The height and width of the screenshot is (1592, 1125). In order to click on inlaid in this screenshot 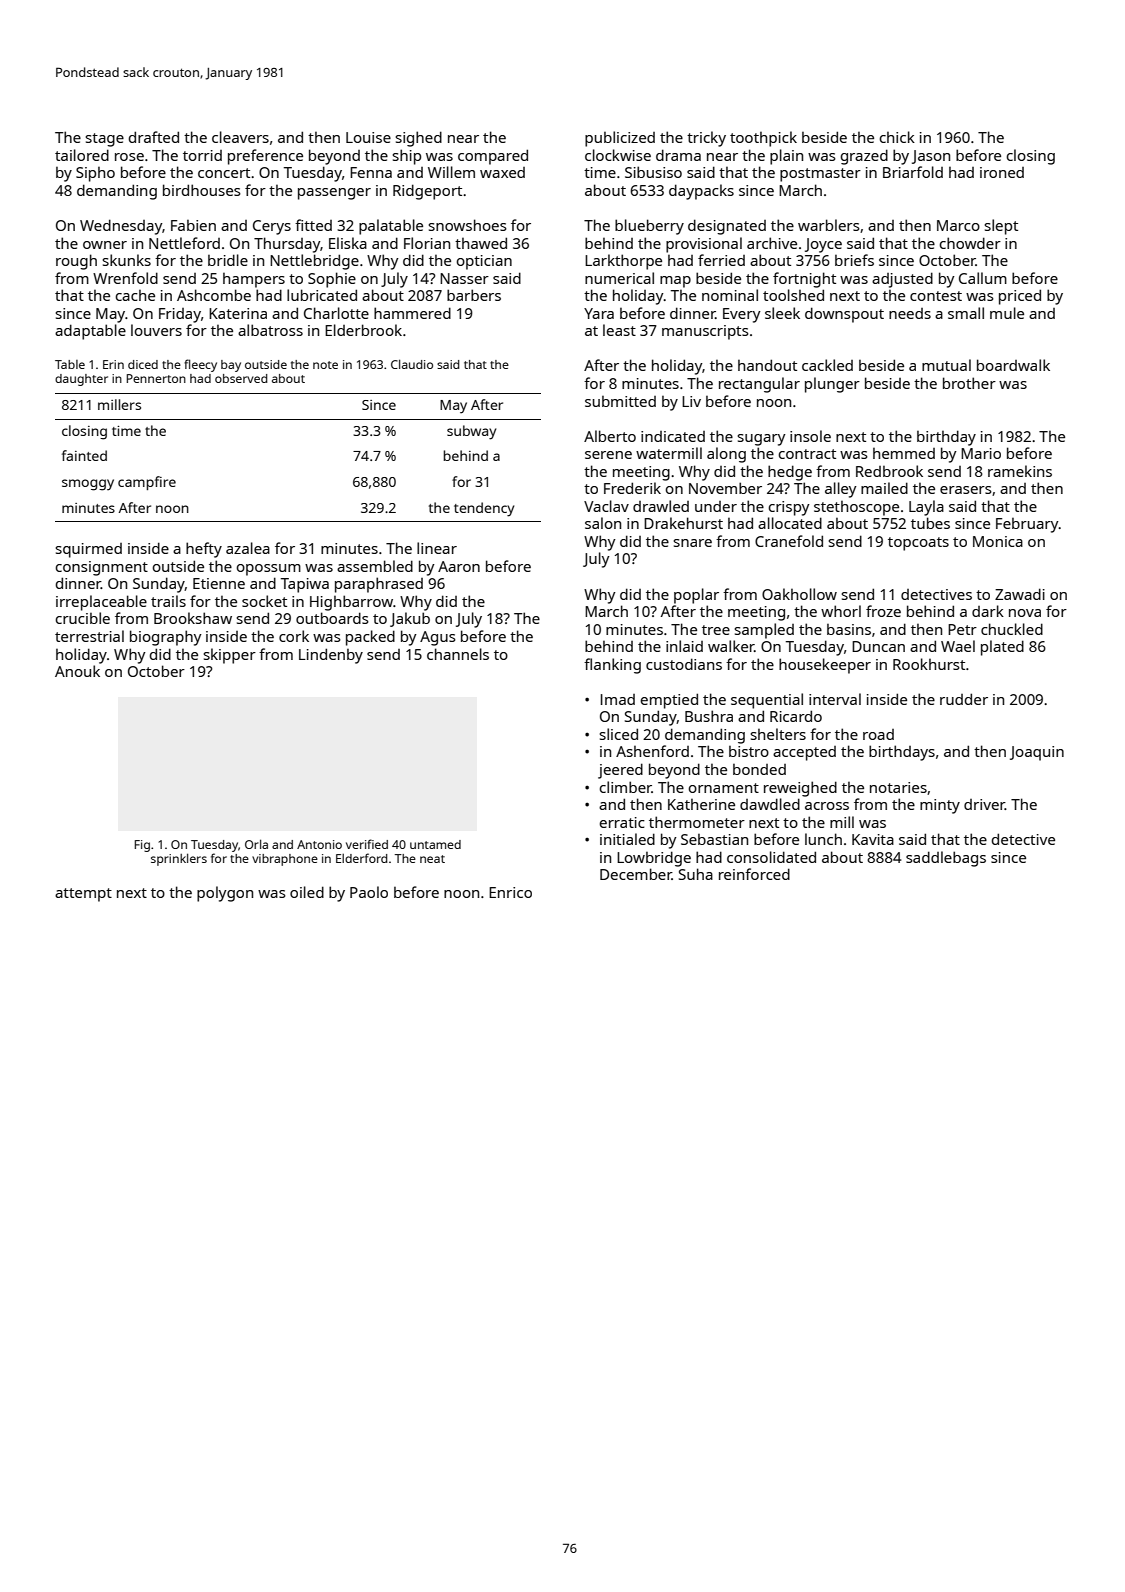, I will do `click(684, 646)`.
